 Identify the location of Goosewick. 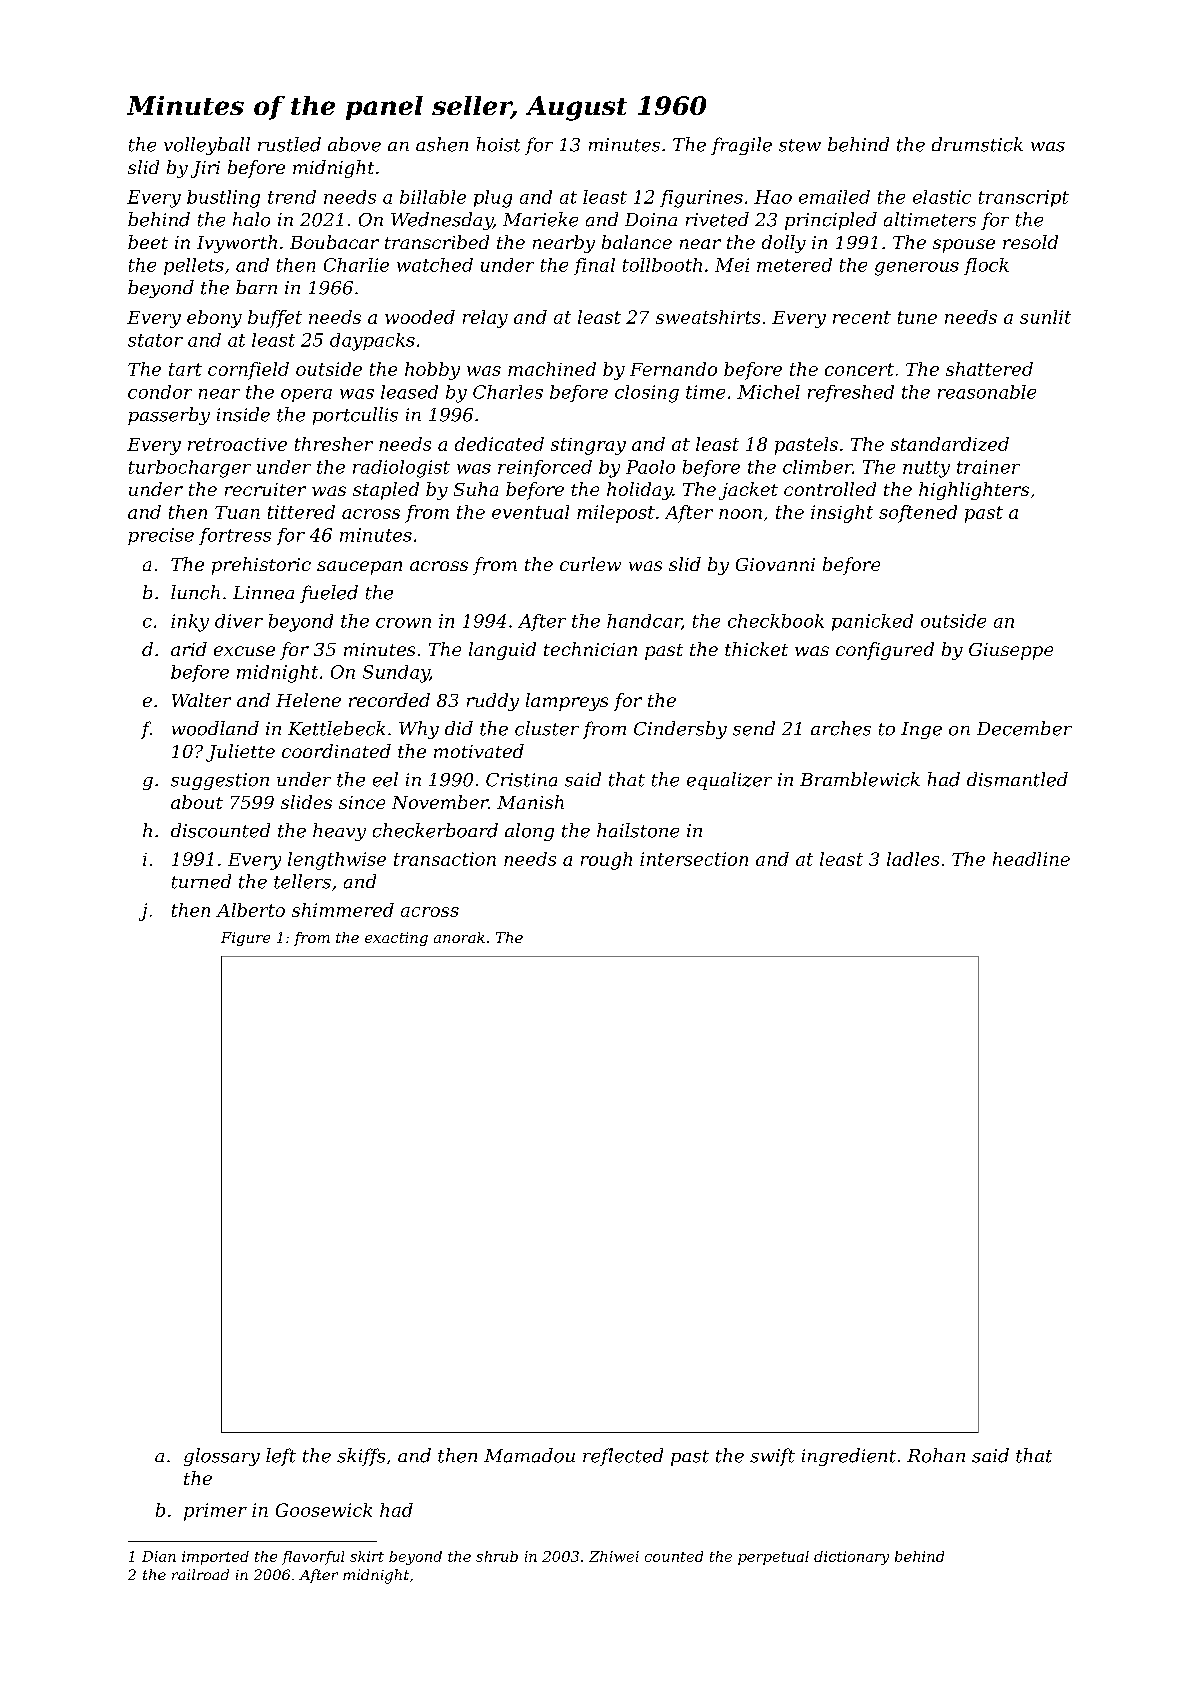
(324, 1510).
